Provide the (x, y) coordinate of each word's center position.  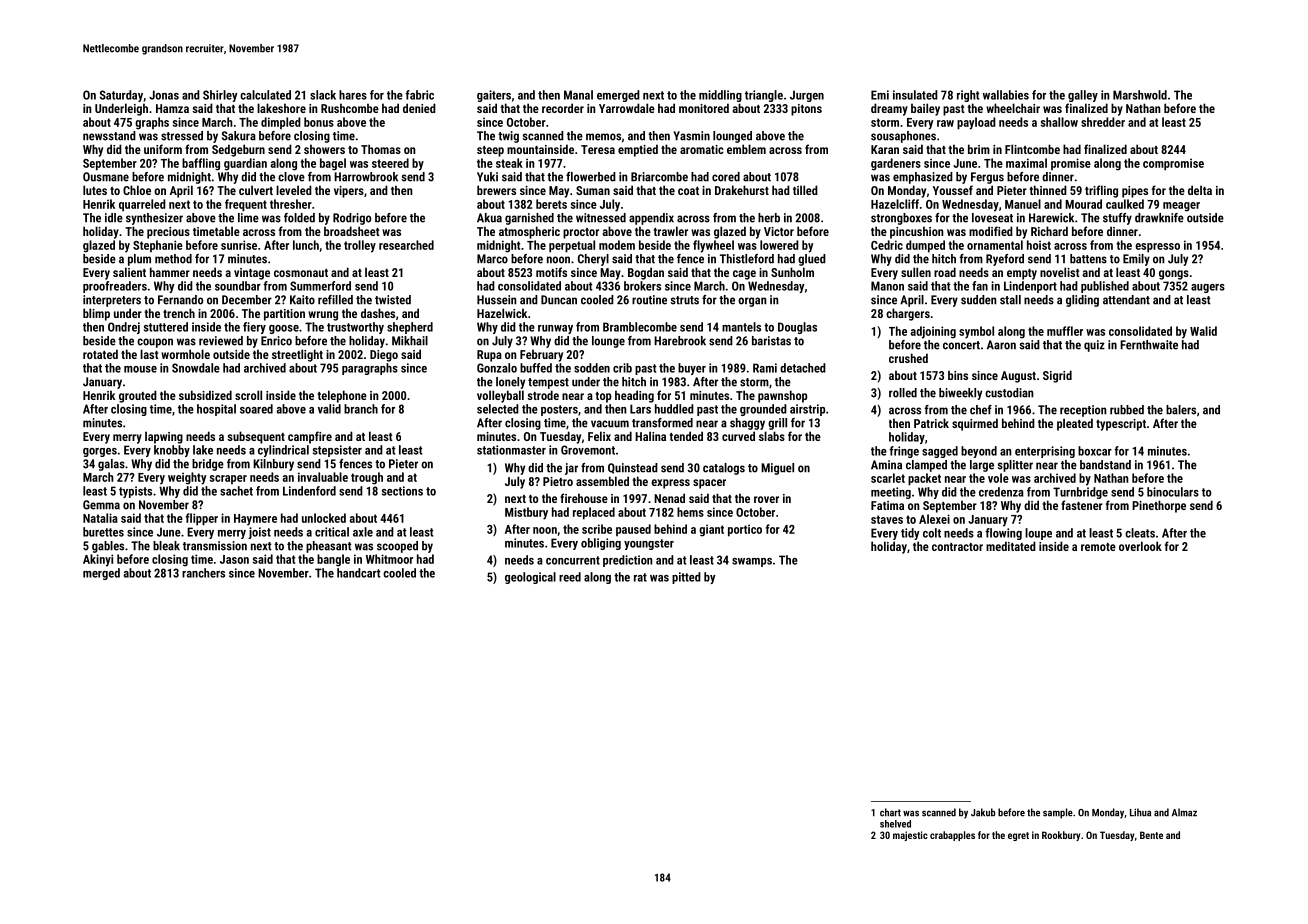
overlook (1140, 546)
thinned (1048, 190)
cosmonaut (301, 273)
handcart (359, 573)
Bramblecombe (640, 327)
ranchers (203, 573)
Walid (1203, 331)
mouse (140, 369)
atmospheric (529, 232)
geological (530, 578)
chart (890, 812)
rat (640, 577)
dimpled (281, 123)
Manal (578, 95)
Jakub (983, 812)
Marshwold (1140, 95)
